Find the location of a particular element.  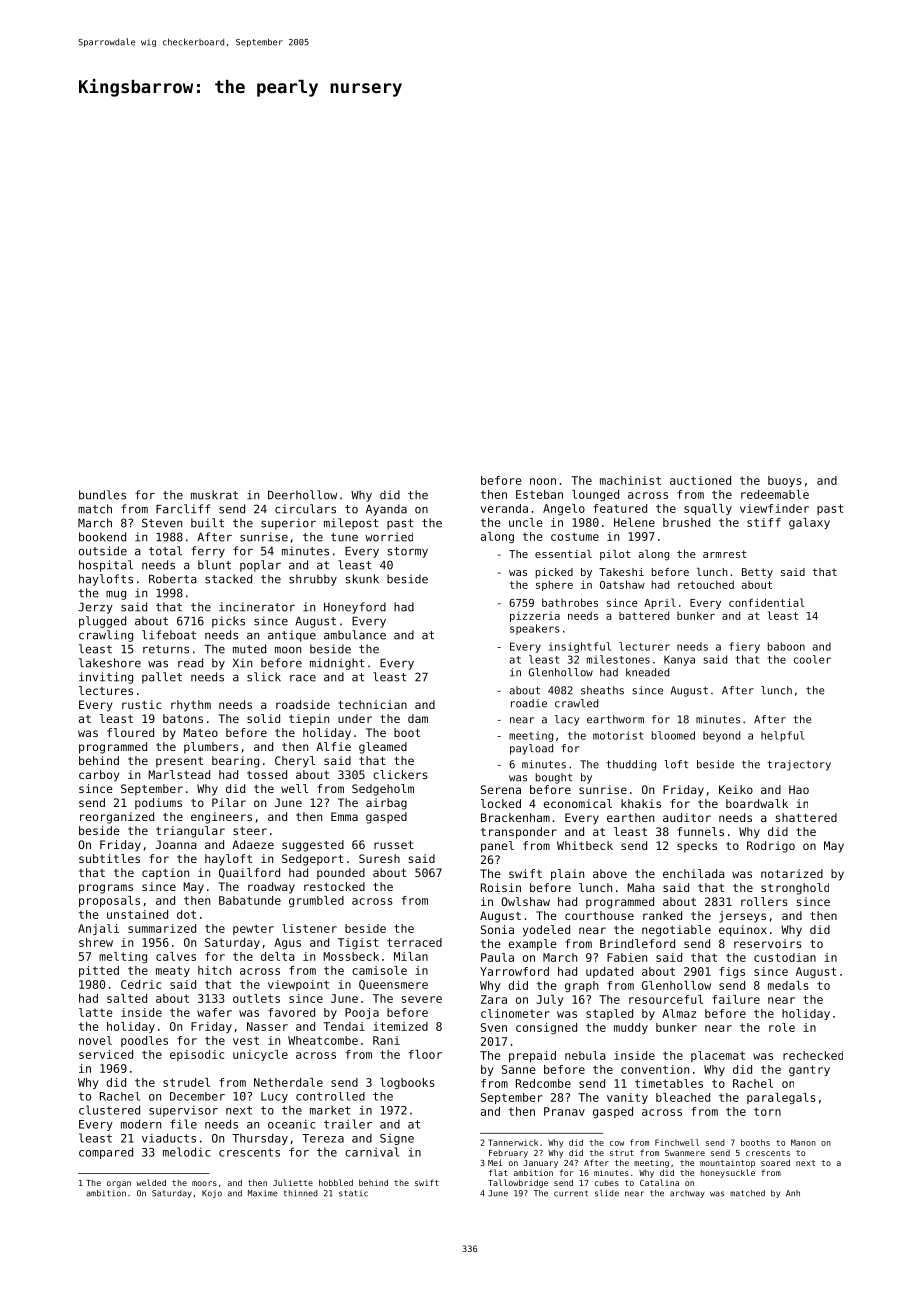

Ayanda is located at coordinates (386, 510).
